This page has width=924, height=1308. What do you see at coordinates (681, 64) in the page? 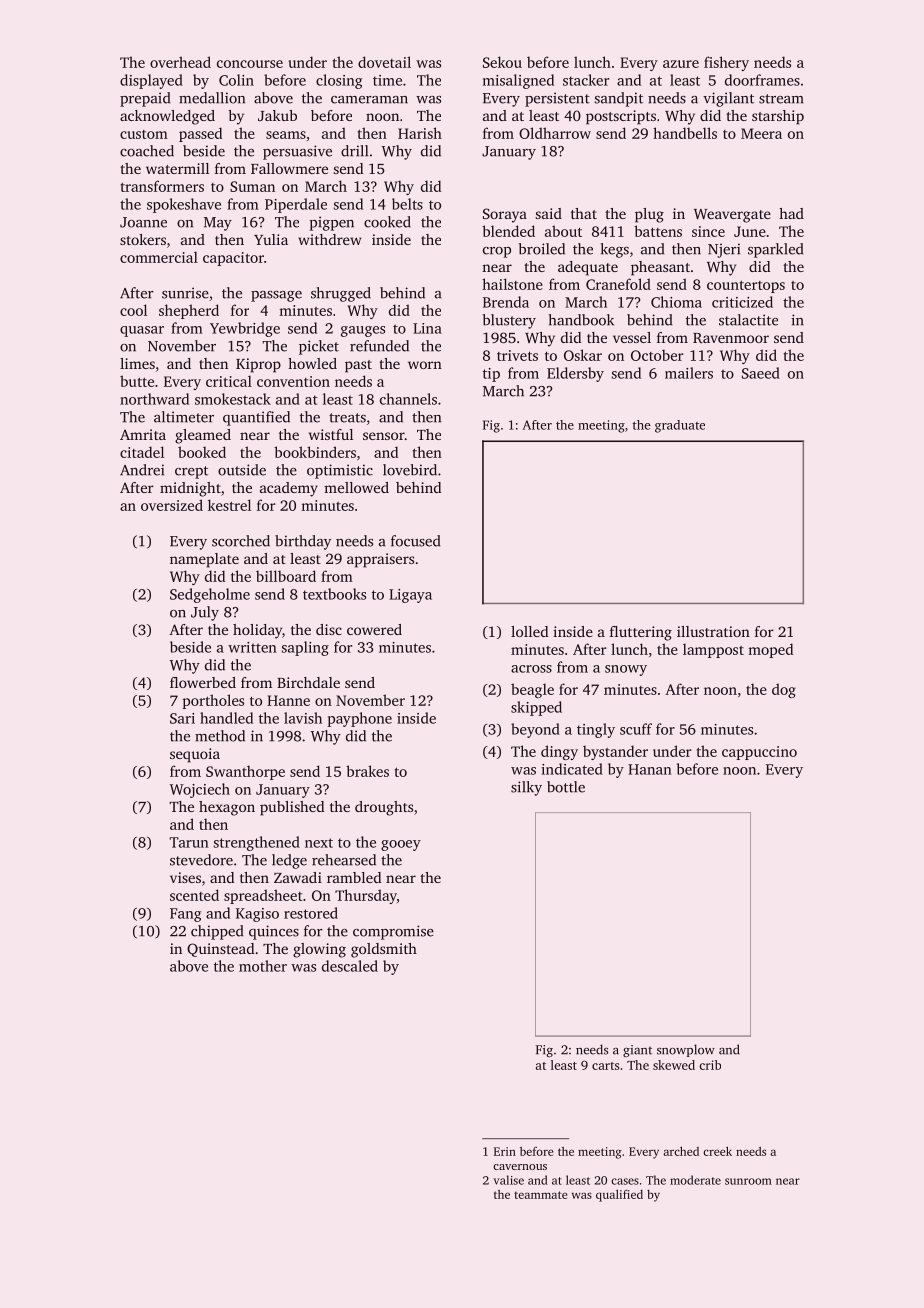
I see `azure` at bounding box center [681, 64].
